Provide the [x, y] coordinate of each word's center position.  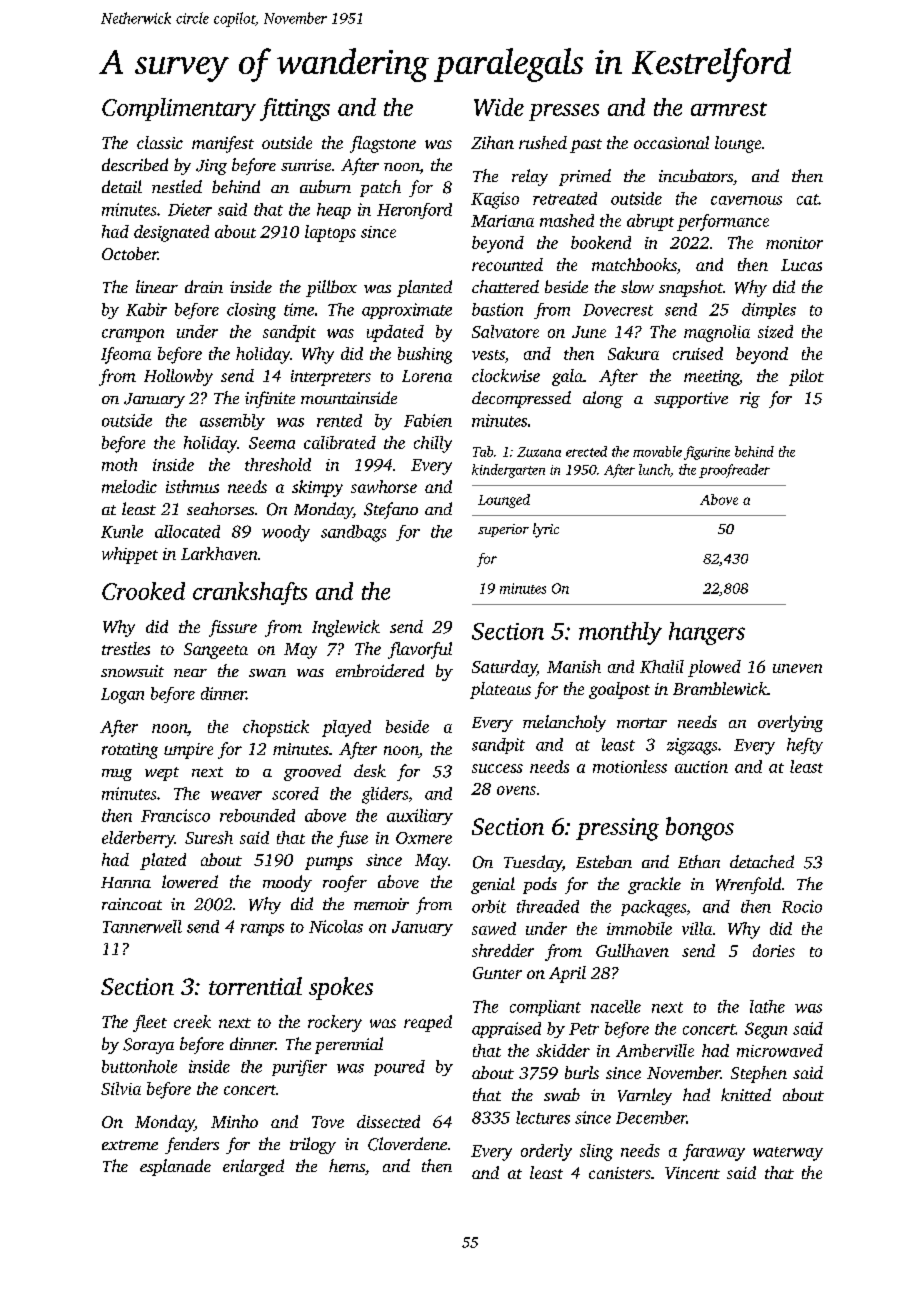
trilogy [313, 1145]
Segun [766, 1030]
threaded [548, 906]
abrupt [650, 222]
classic [160, 142]
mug [117, 775]
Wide [499, 107]
